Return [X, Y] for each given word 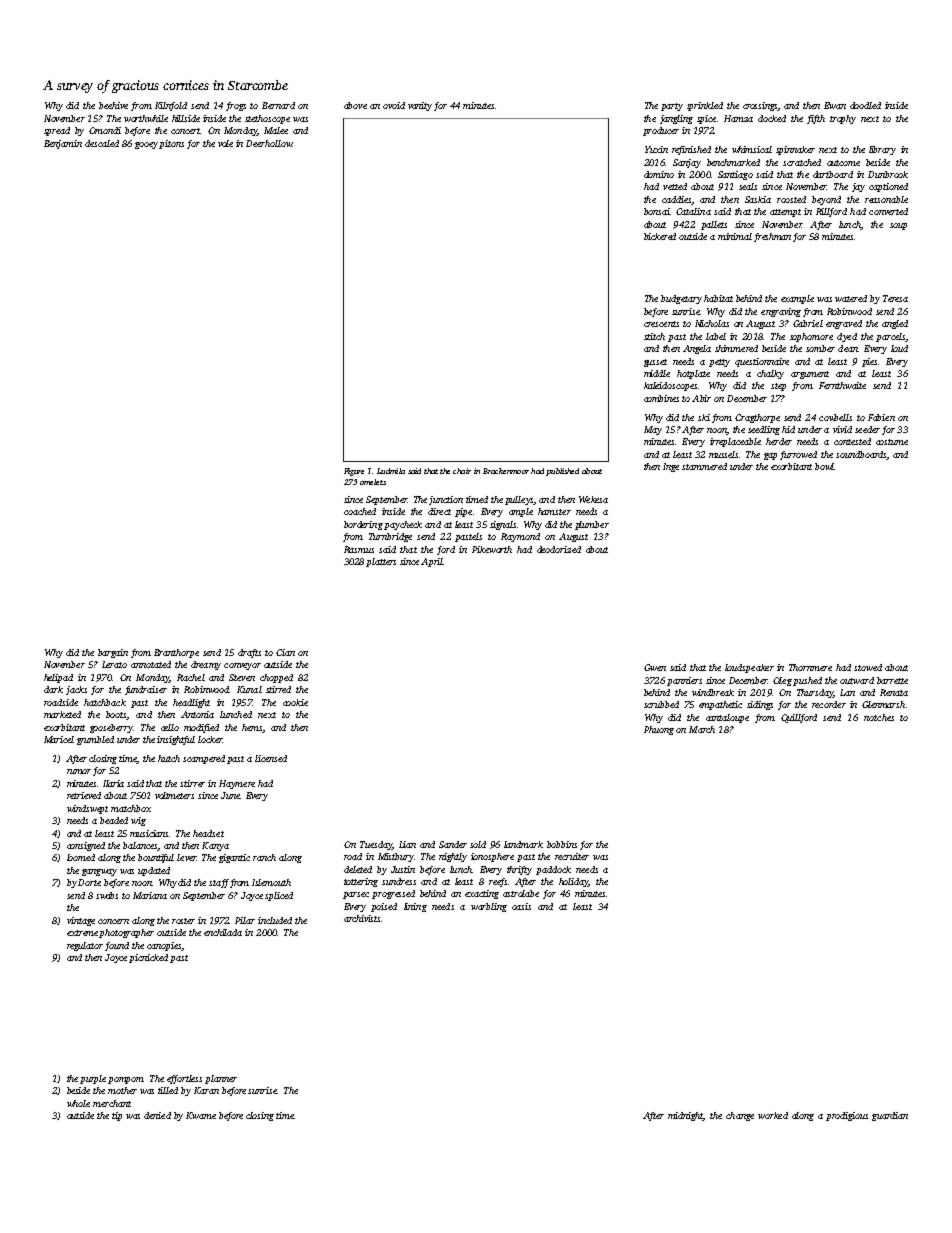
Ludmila [391, 471]
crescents [661, 324]
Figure [354, 472]
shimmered [736, 348]
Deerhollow [269, 143]
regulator [85, 946]
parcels [890, 337]
